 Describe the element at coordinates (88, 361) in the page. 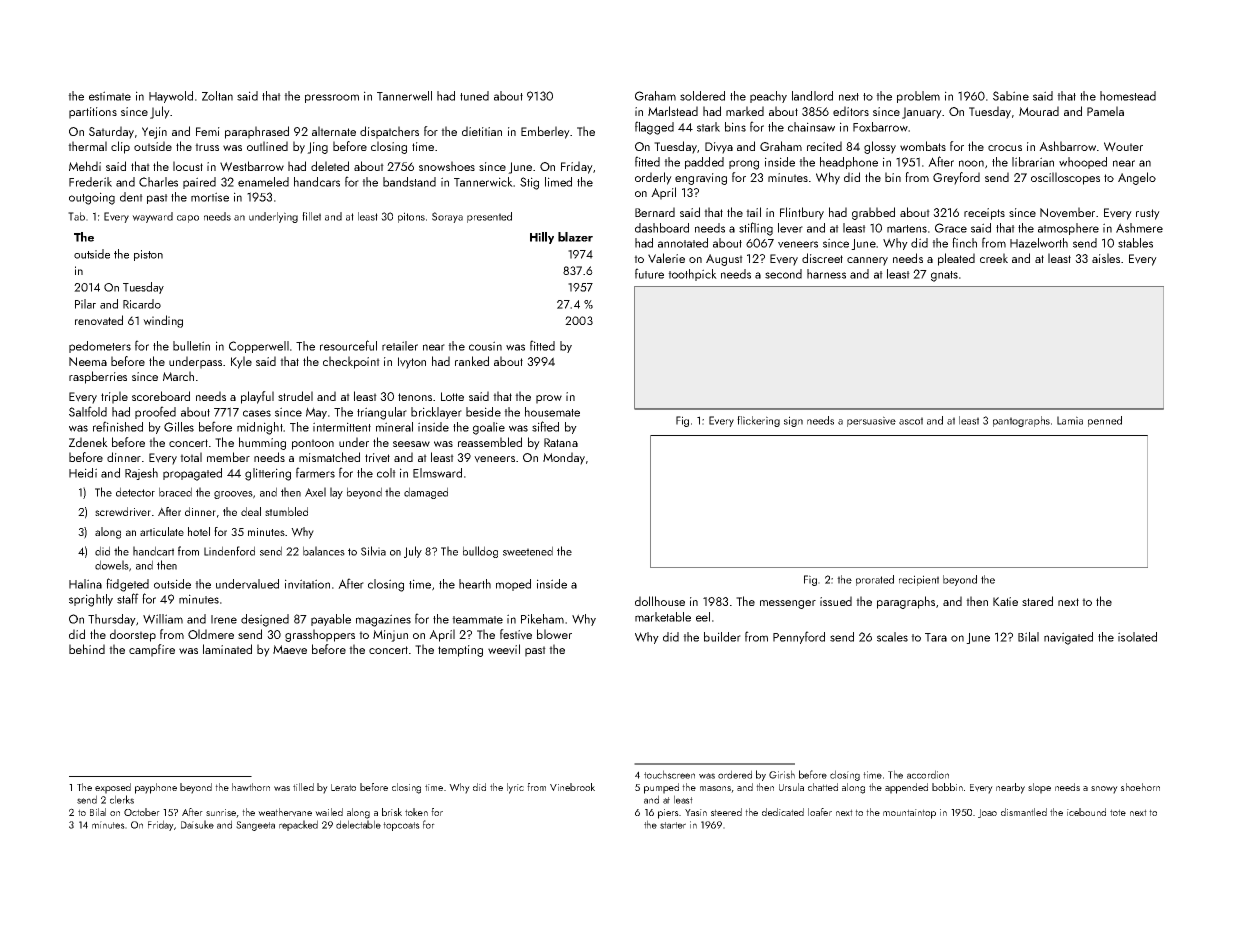

I see `Neema` at that location.
